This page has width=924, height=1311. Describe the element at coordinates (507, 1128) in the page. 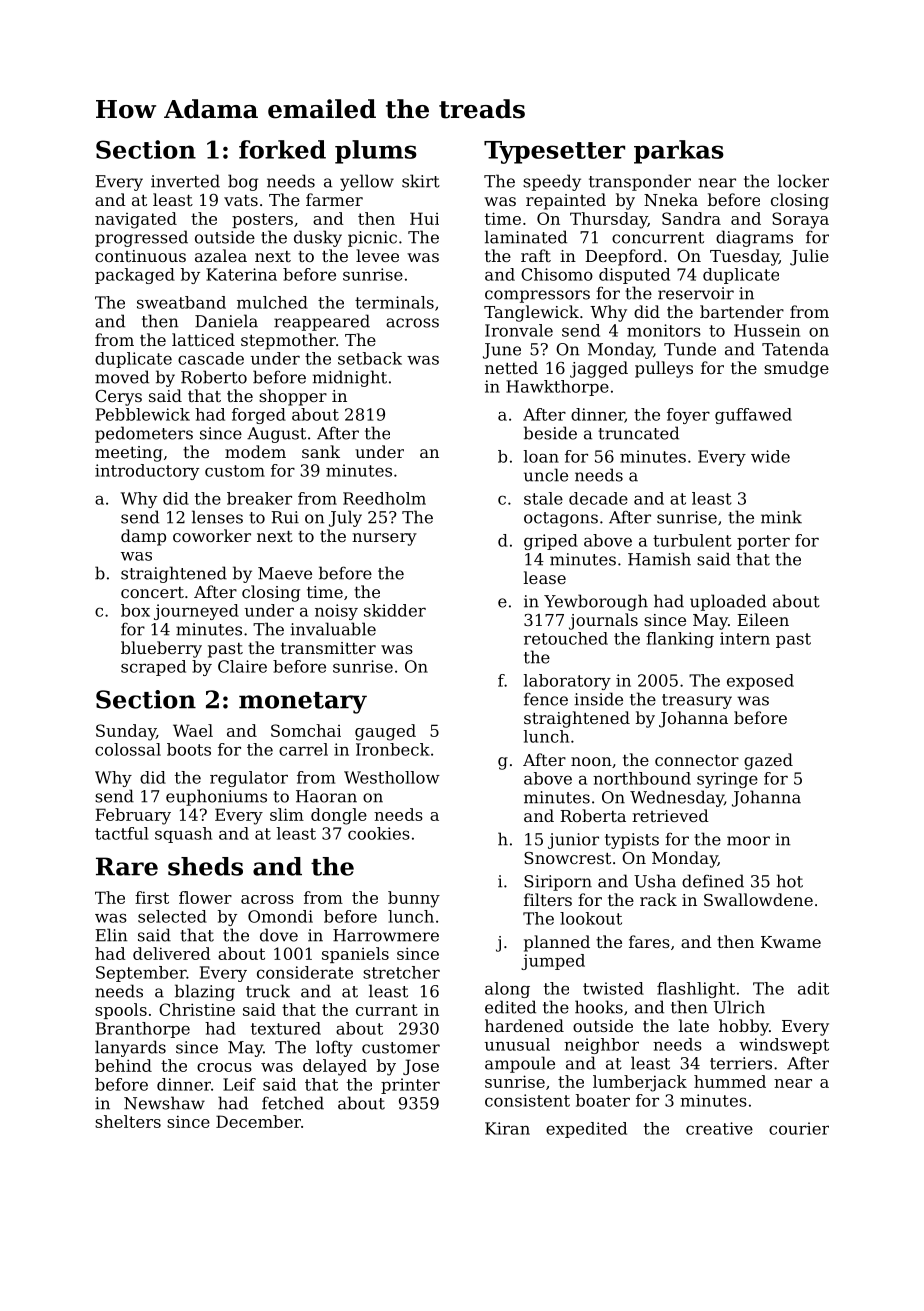

I see `Kiran` at that location.
